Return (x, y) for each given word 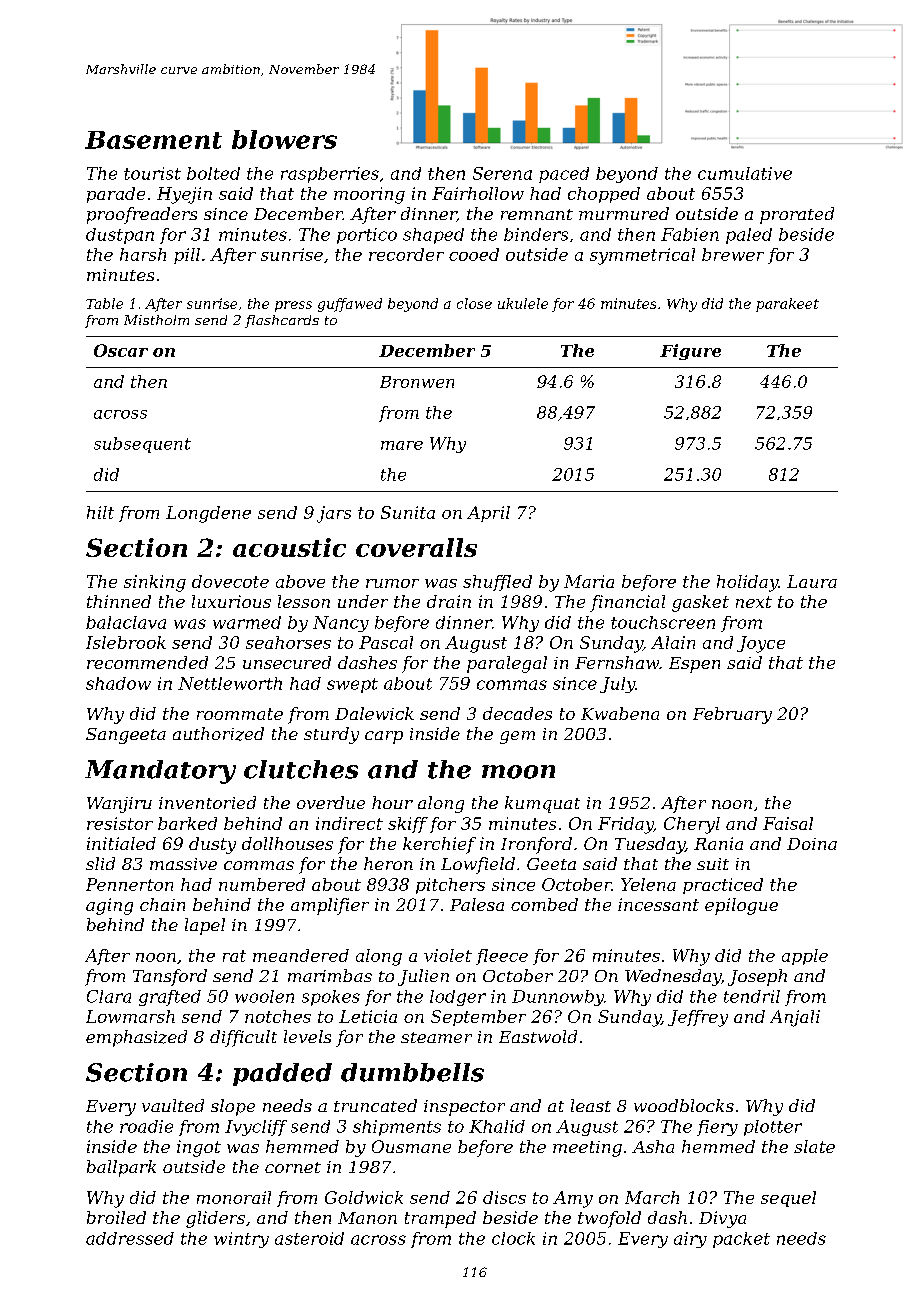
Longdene (208, 514)
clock (513, 1238)
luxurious (231, 601)
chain (162, 904)
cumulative (745, 173)
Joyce (761, 644)
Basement (153, 140)
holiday (747, 583)
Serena (502, 173)
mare (402, 445)
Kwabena (620, 713)
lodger (458, 998)
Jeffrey (698, 1018)
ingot (199, 1148)
